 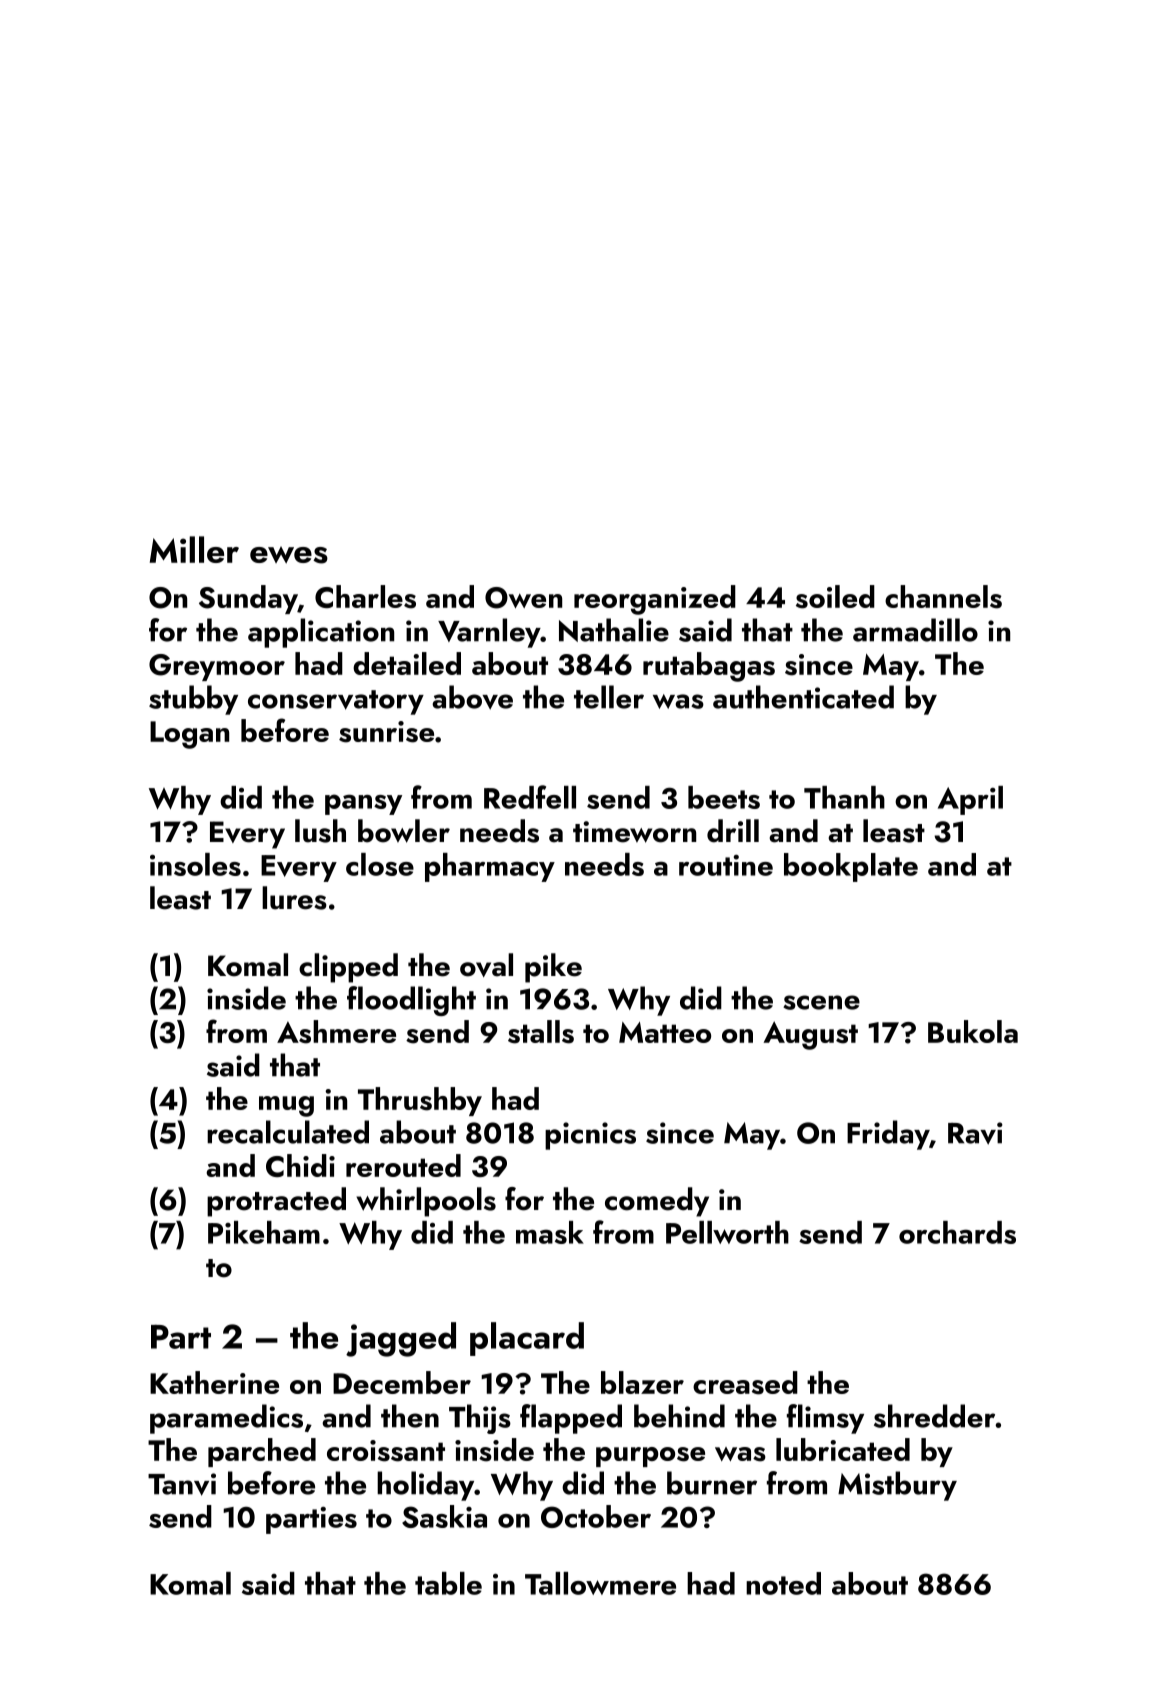 I want to click on Owen, so click(x=523, y=598).
